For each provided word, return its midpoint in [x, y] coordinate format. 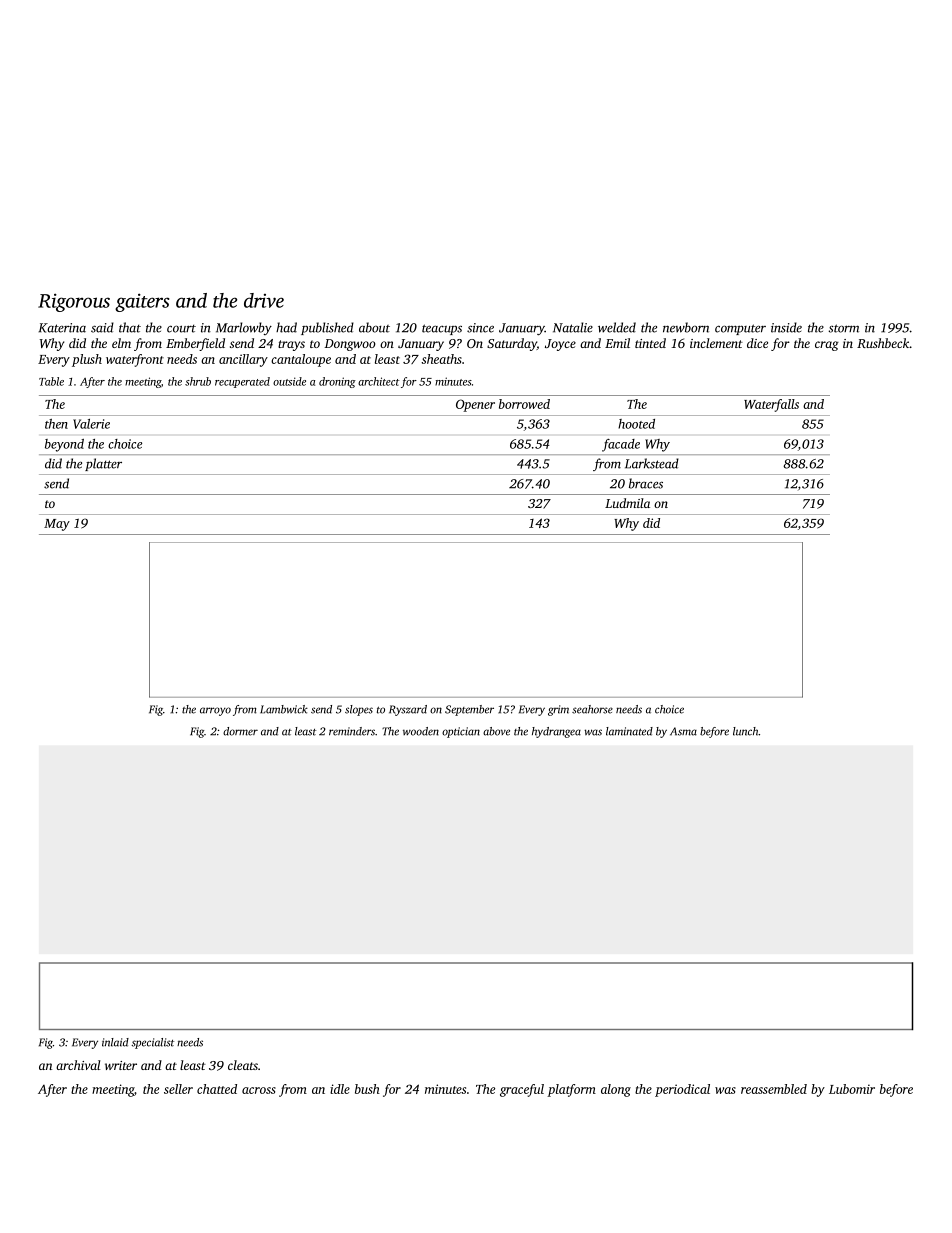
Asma [683, 731]
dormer [240, 731]
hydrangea [556, 732]
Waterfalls [771, 405]
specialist [152, 1043]
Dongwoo [350, 345]
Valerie [91, 424]
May [57, 525]
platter [103, 464]
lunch [746, 731]
